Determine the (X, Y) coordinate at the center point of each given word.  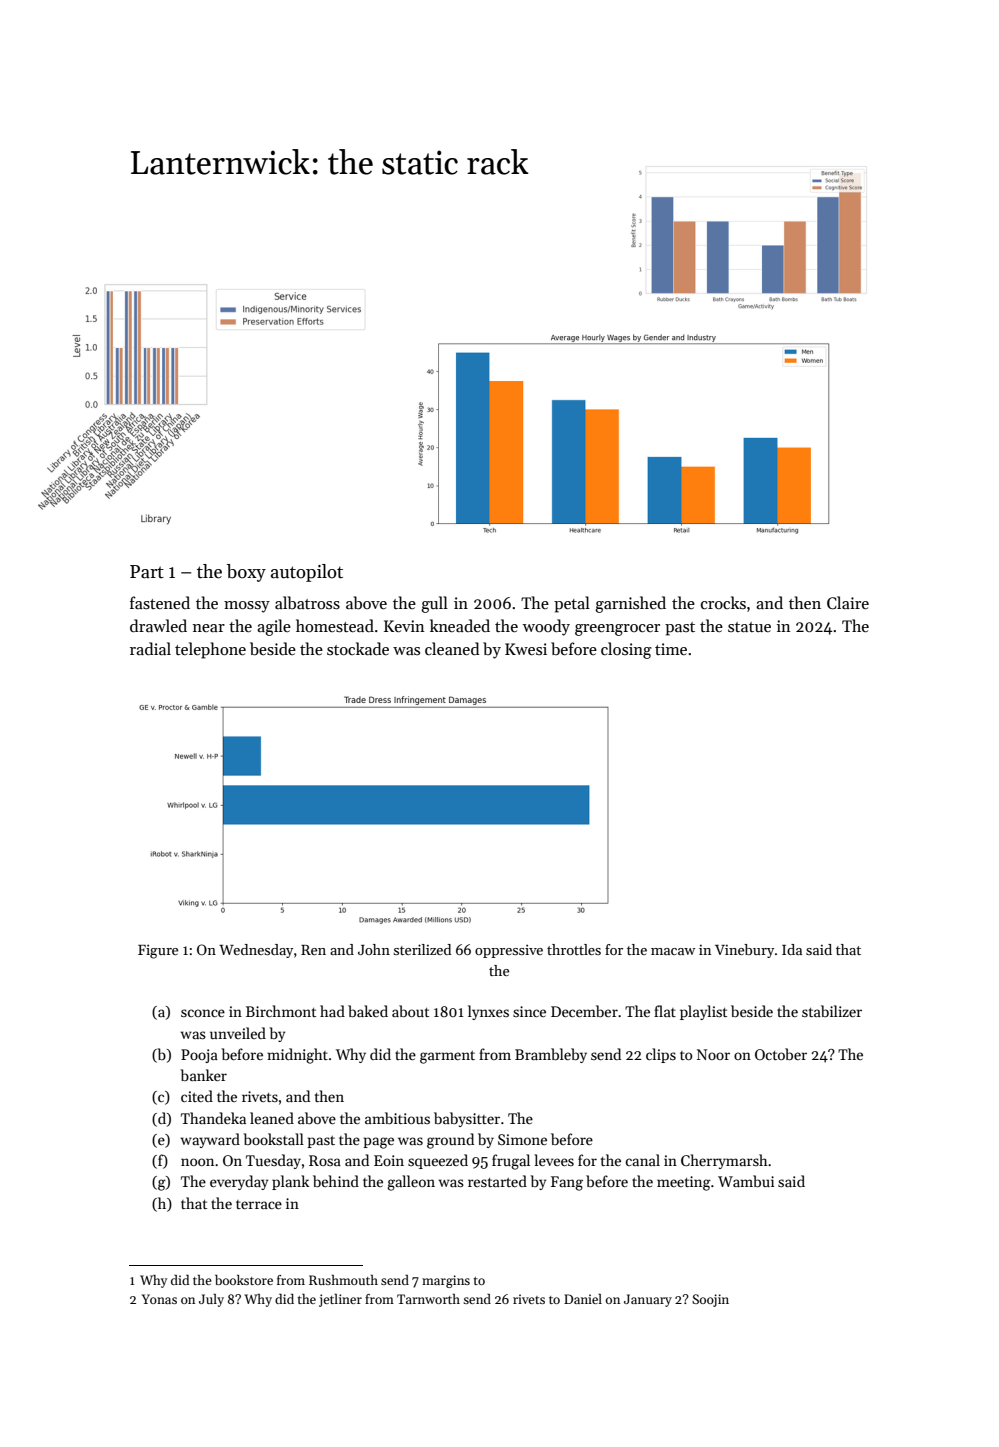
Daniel (583, 1299)
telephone (210, 650)
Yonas (159, 1299)
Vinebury (744, 951)
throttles (574, 949)
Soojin (710, 1300)
